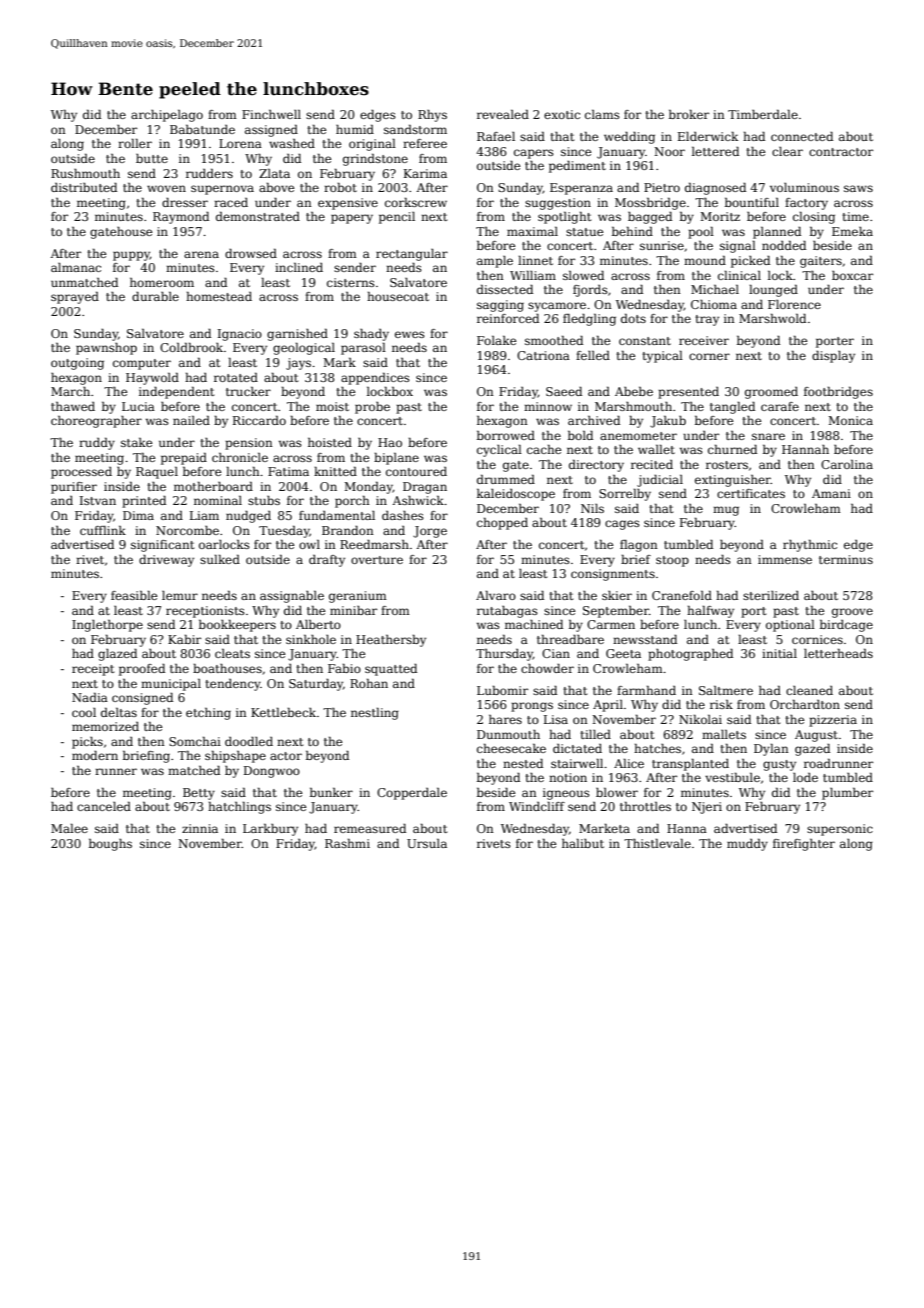  Describe the element at coordinates (292, 597) in the image. I see `assignable` at that location.
